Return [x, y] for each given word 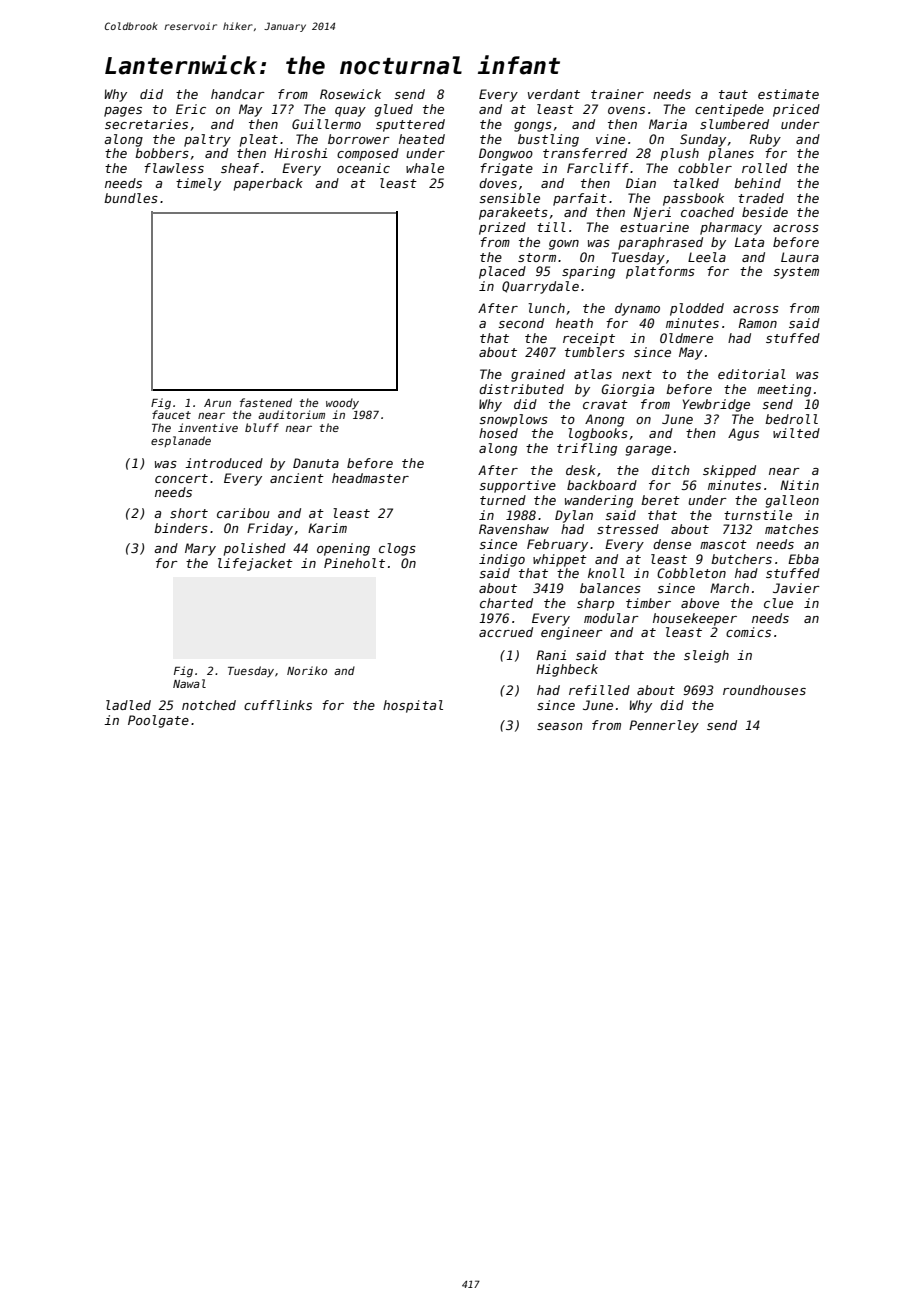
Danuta [316, 463]
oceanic [363, 168]
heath [574, 323]
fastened [266, 402]
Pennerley [664, 726]
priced [796, 110]
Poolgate [158, 721]
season [560, 726]
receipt [589, 339]
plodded [697, 309]
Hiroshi [301, 153]
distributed [521, 389]
